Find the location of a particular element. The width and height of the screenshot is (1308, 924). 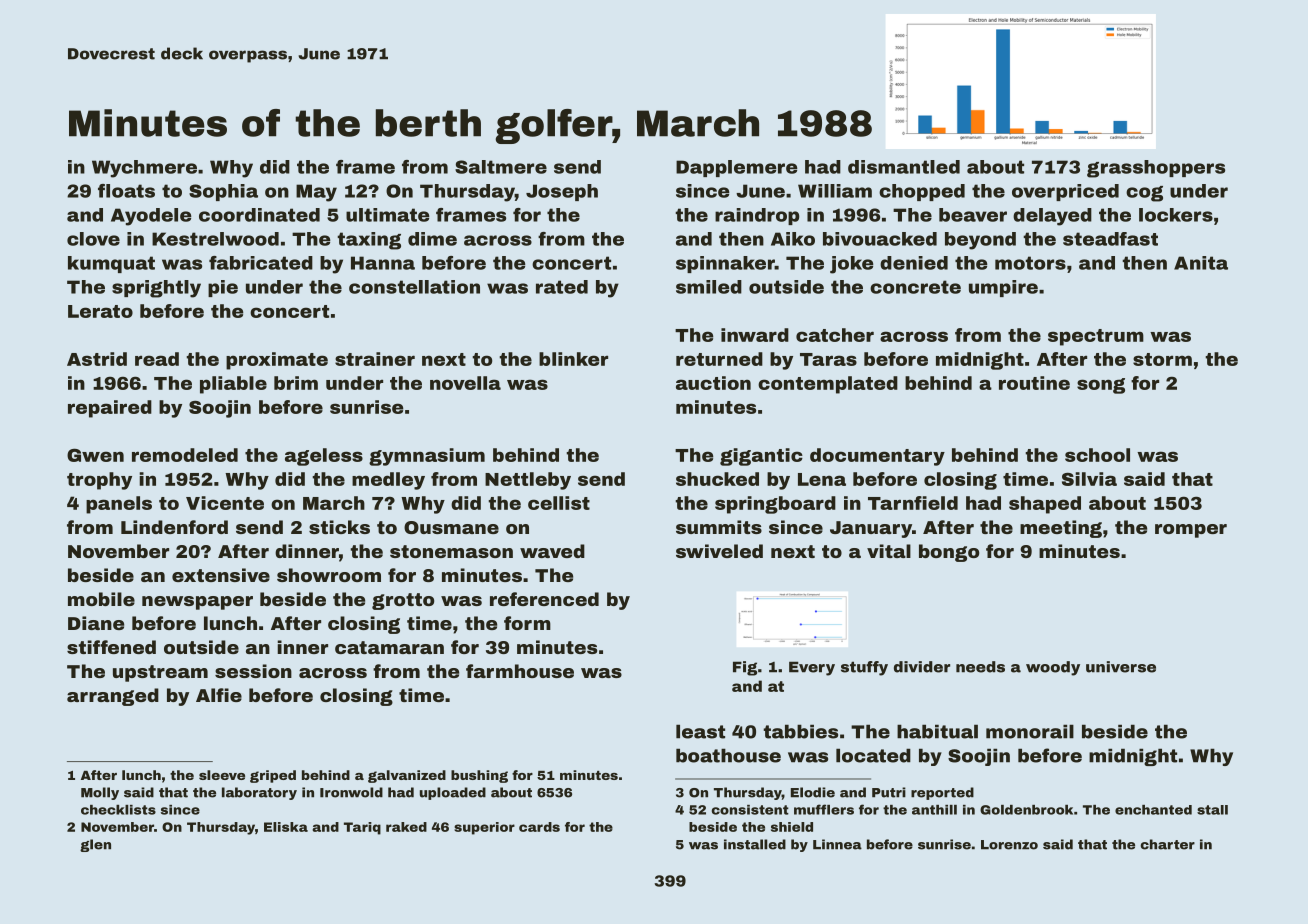

Vicente is located at coordinates (225, 503).
